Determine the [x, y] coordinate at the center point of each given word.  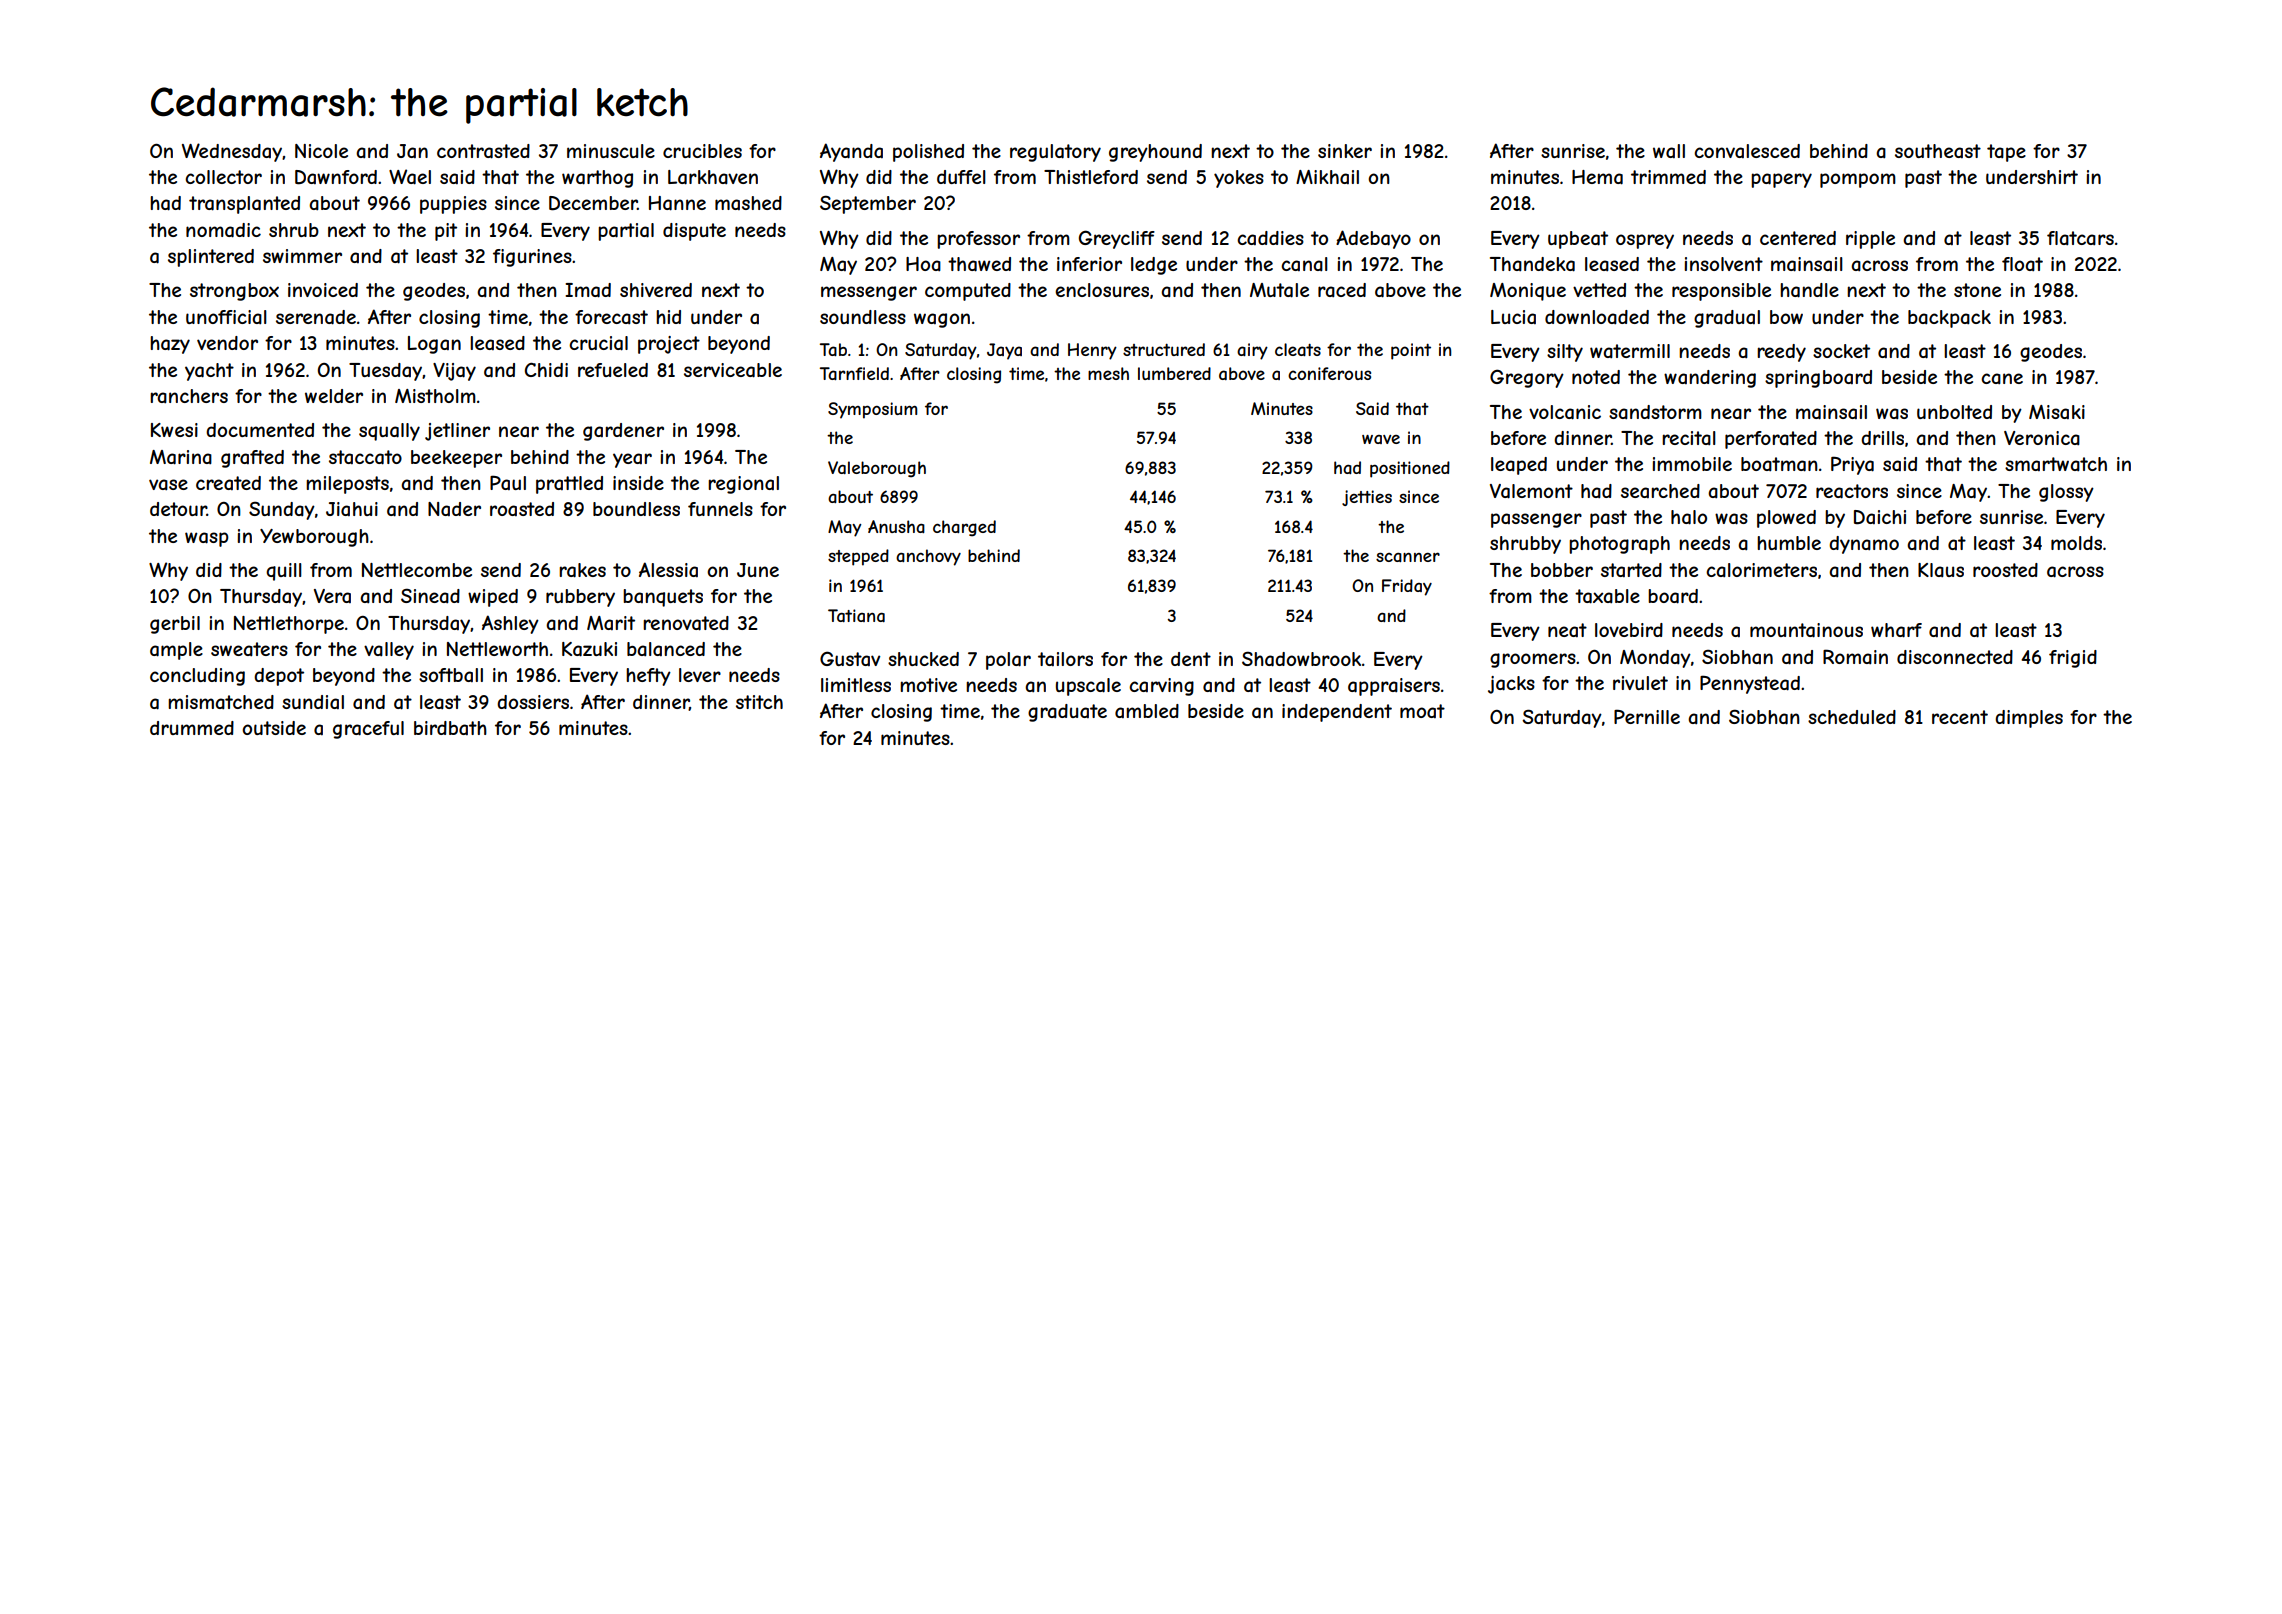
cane [2002, 378]
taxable [1607, 596]
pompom [1858, 180]
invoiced [323, 290]
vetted [1599, 290]
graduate [1067, 713]
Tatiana [856, 615]
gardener [623, 432]
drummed [192, 728]
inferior [1089, 264]
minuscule [611, 151]
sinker [1345, 151]
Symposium [872, 410]
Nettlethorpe [289, 625]
